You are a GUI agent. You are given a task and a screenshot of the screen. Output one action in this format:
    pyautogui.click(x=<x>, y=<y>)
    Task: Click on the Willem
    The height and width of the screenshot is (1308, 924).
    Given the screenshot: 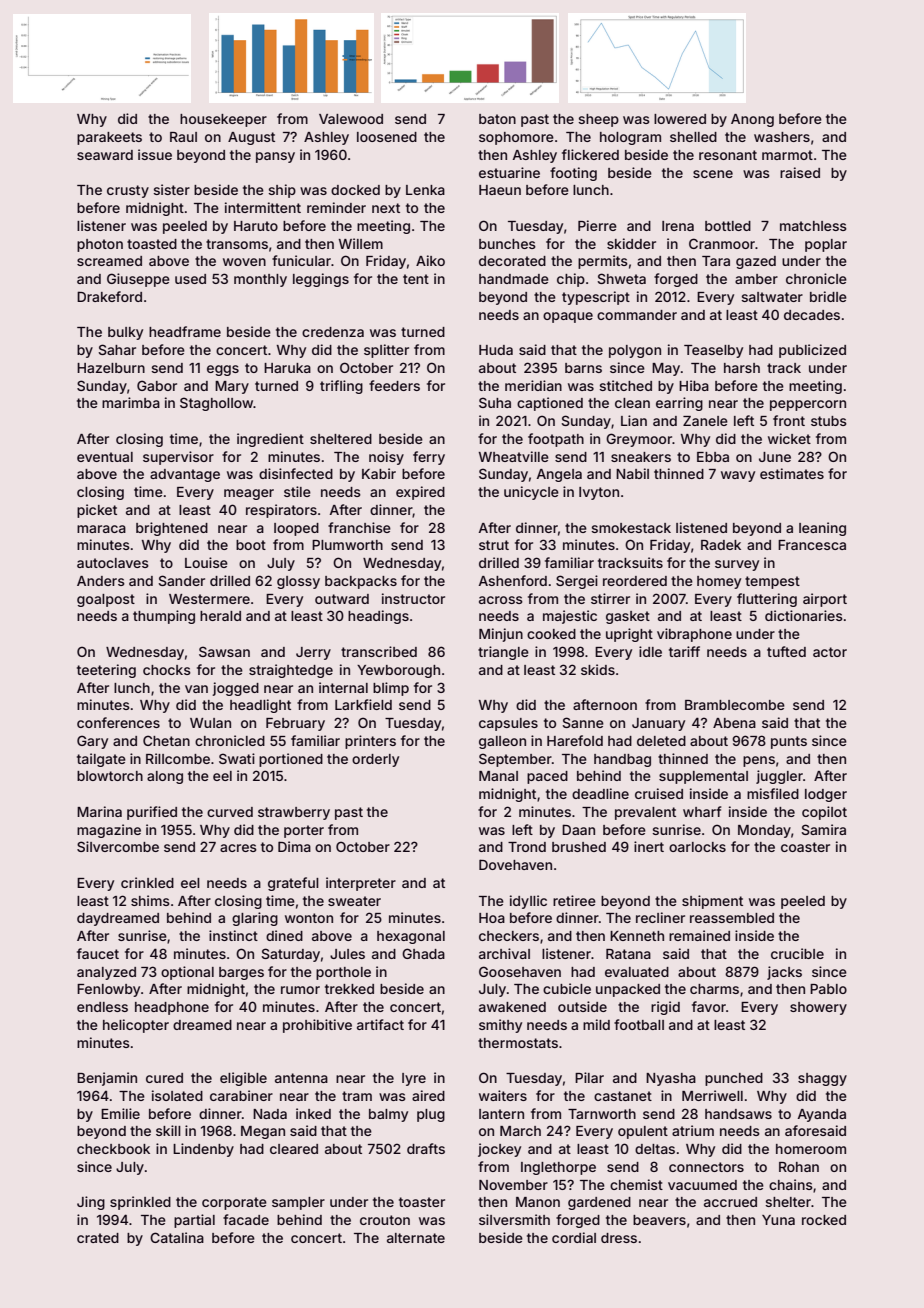 What is the action you would take?
    pyautogui.click(x=361, y=243)
